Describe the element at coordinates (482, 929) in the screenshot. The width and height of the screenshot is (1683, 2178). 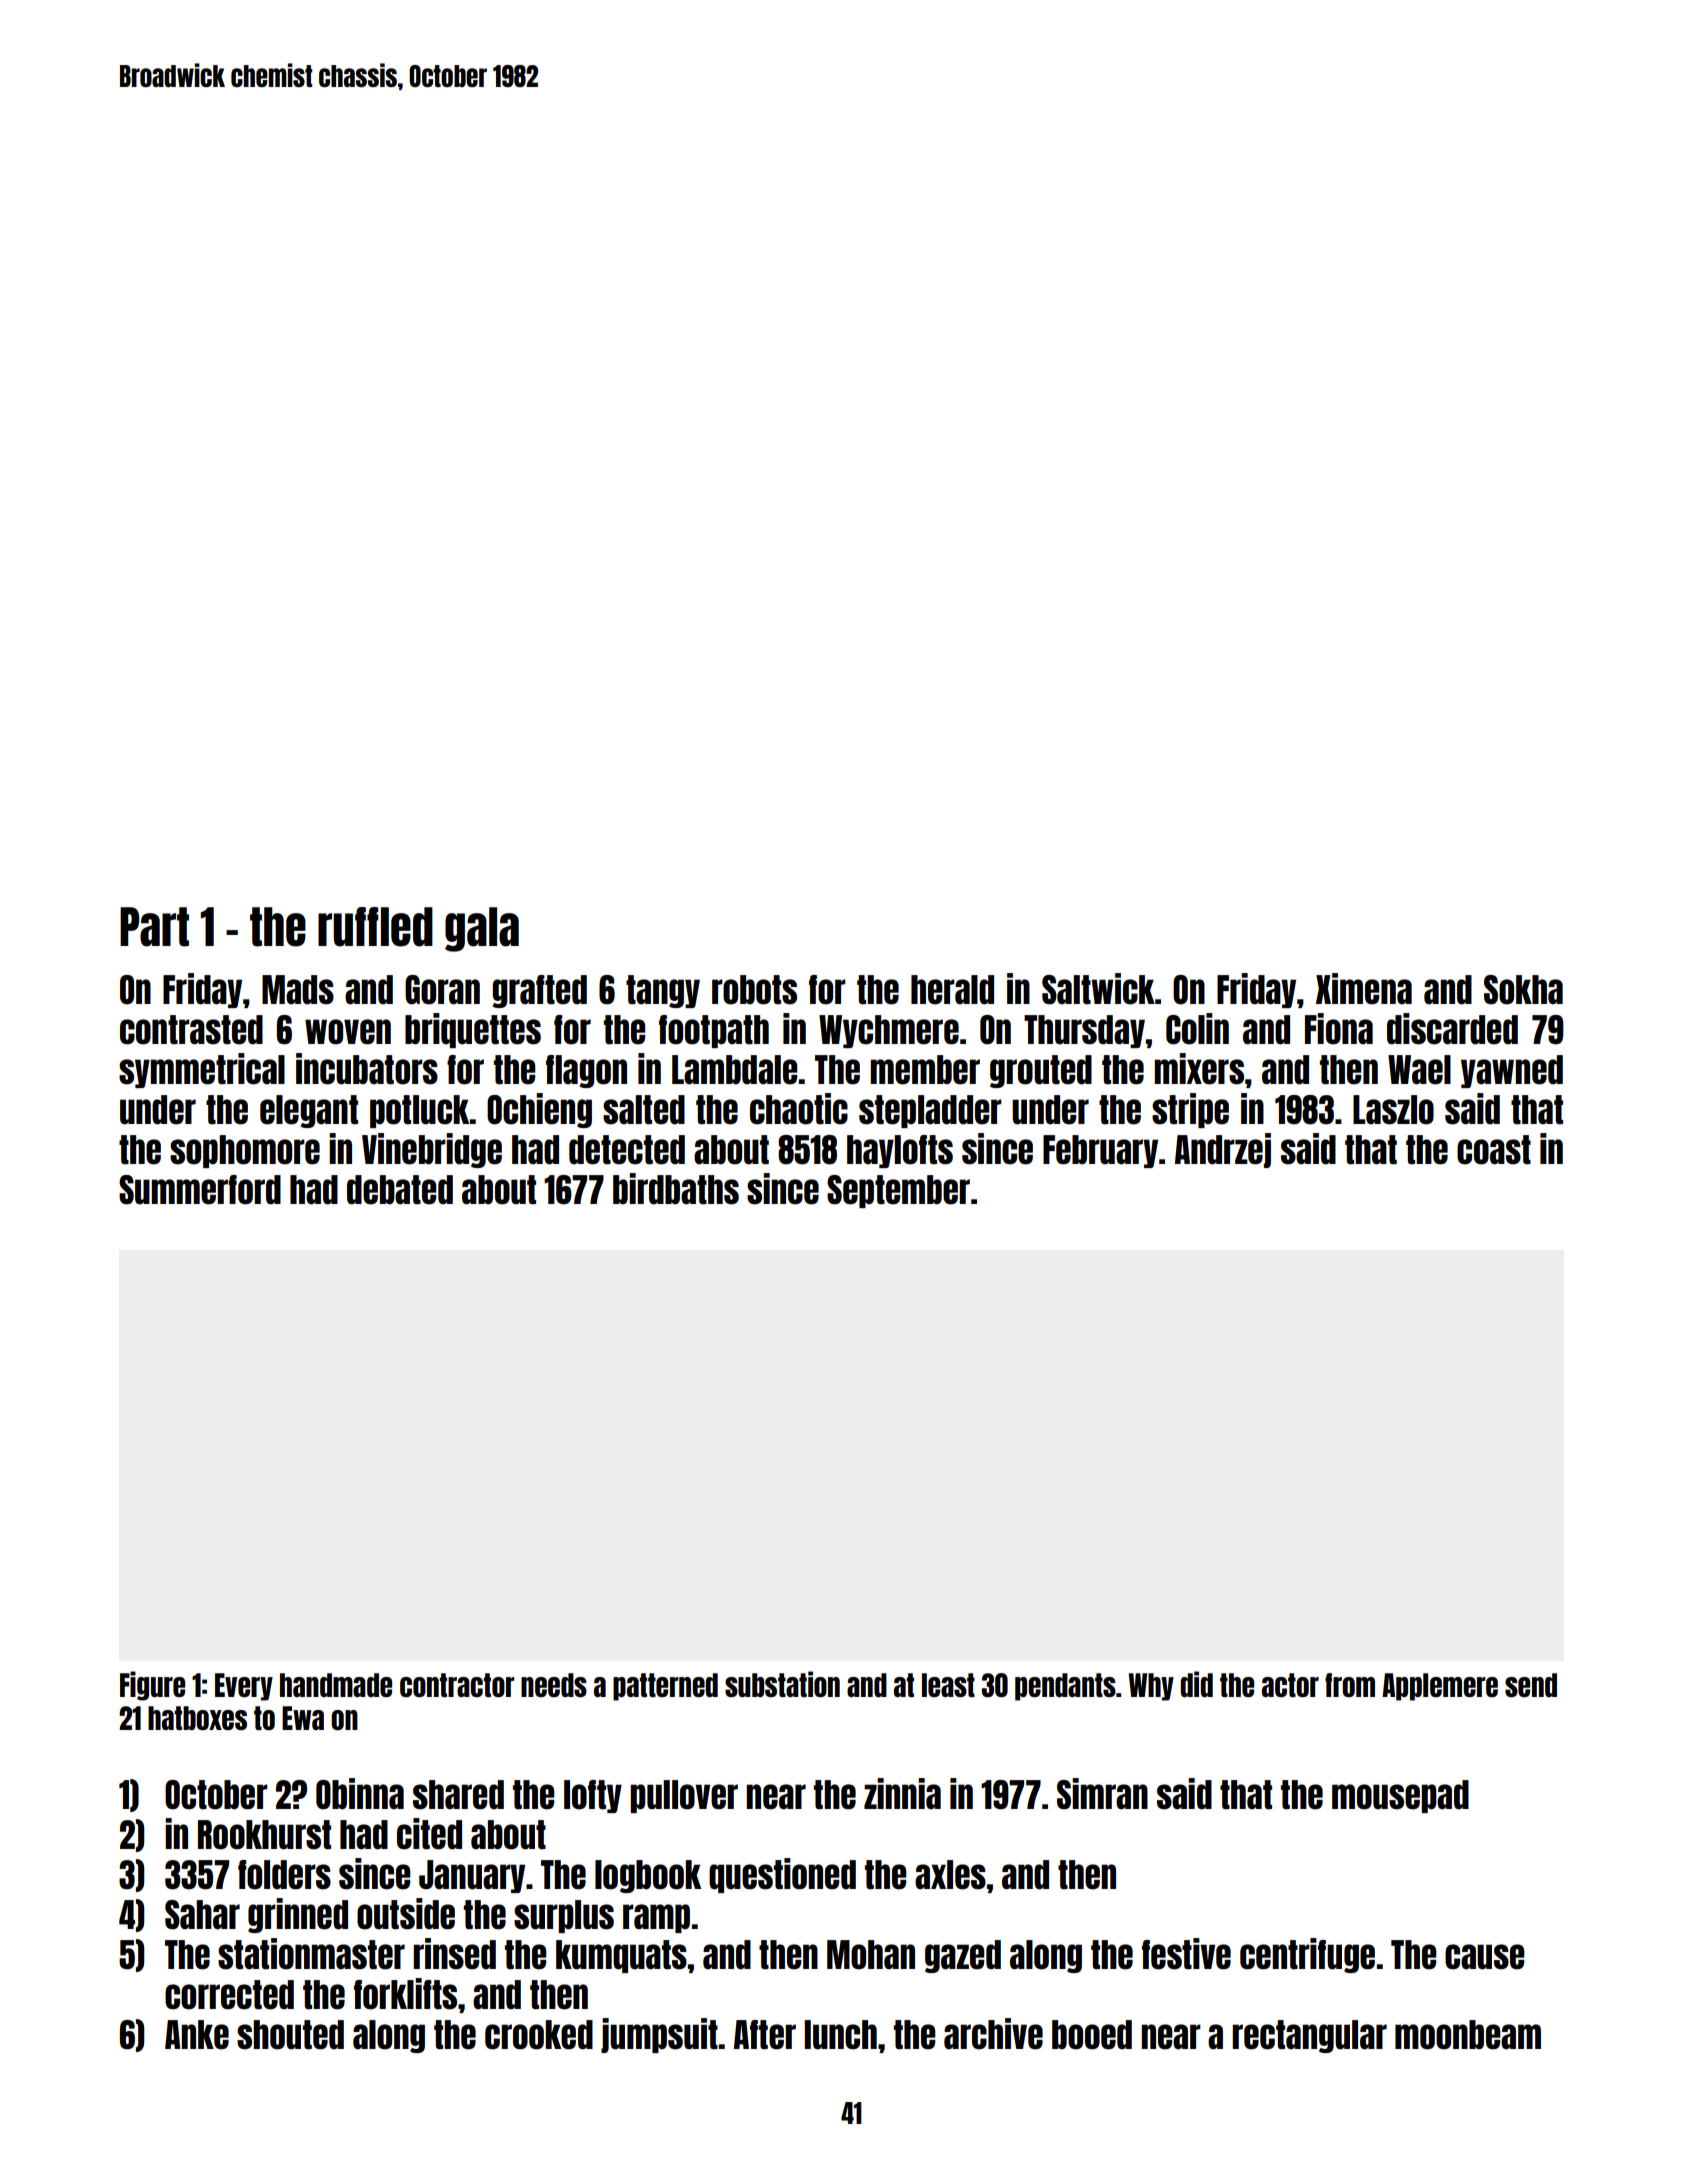
I see `gala` at that location.
